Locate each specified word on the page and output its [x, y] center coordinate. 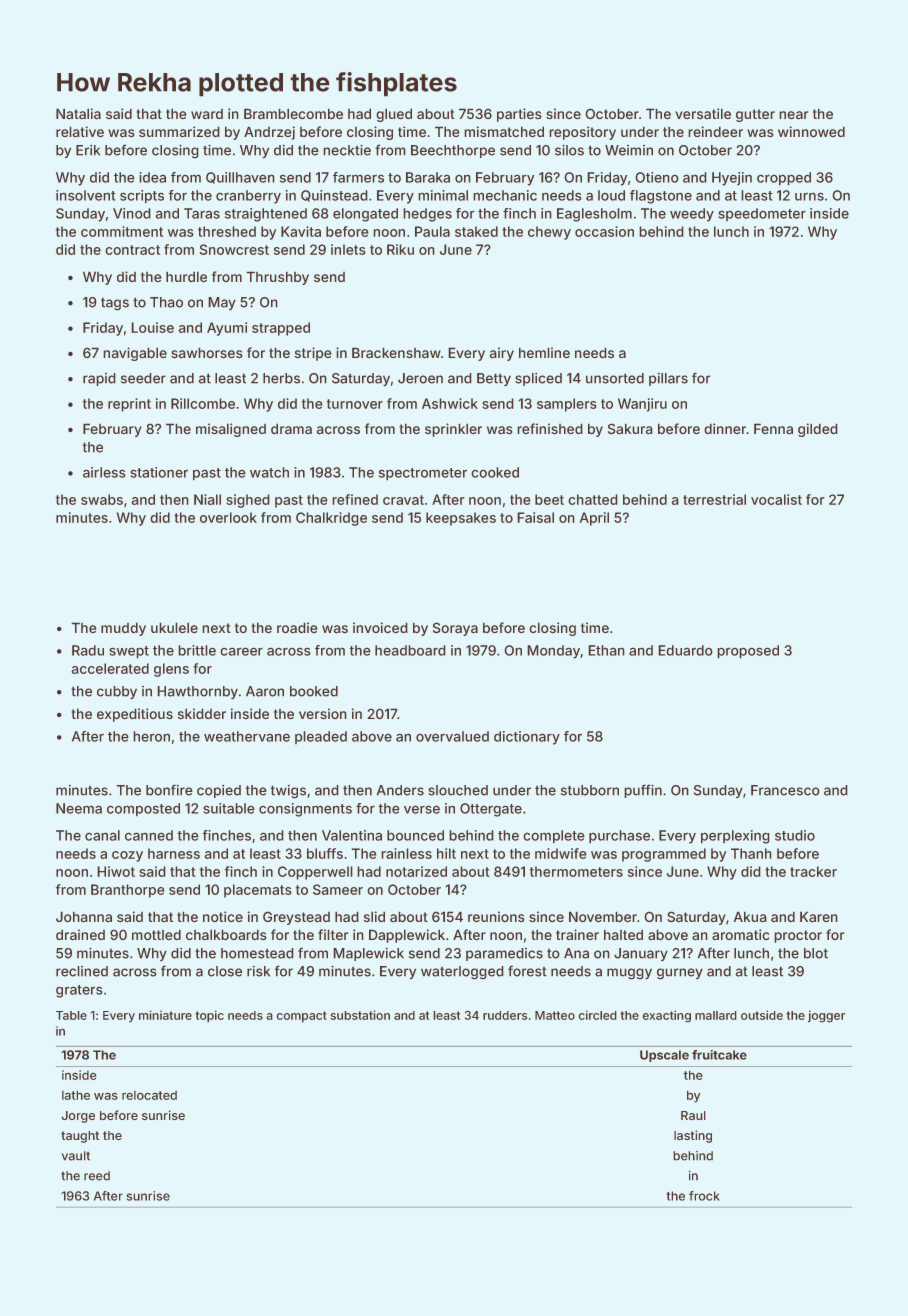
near [793, 115]
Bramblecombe [293, 114]
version [323, 714]
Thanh [751, 853]
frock [704, 1196]
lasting [693, 1136]
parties [519, 115]
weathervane [247, 736]
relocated [149, 1095]
